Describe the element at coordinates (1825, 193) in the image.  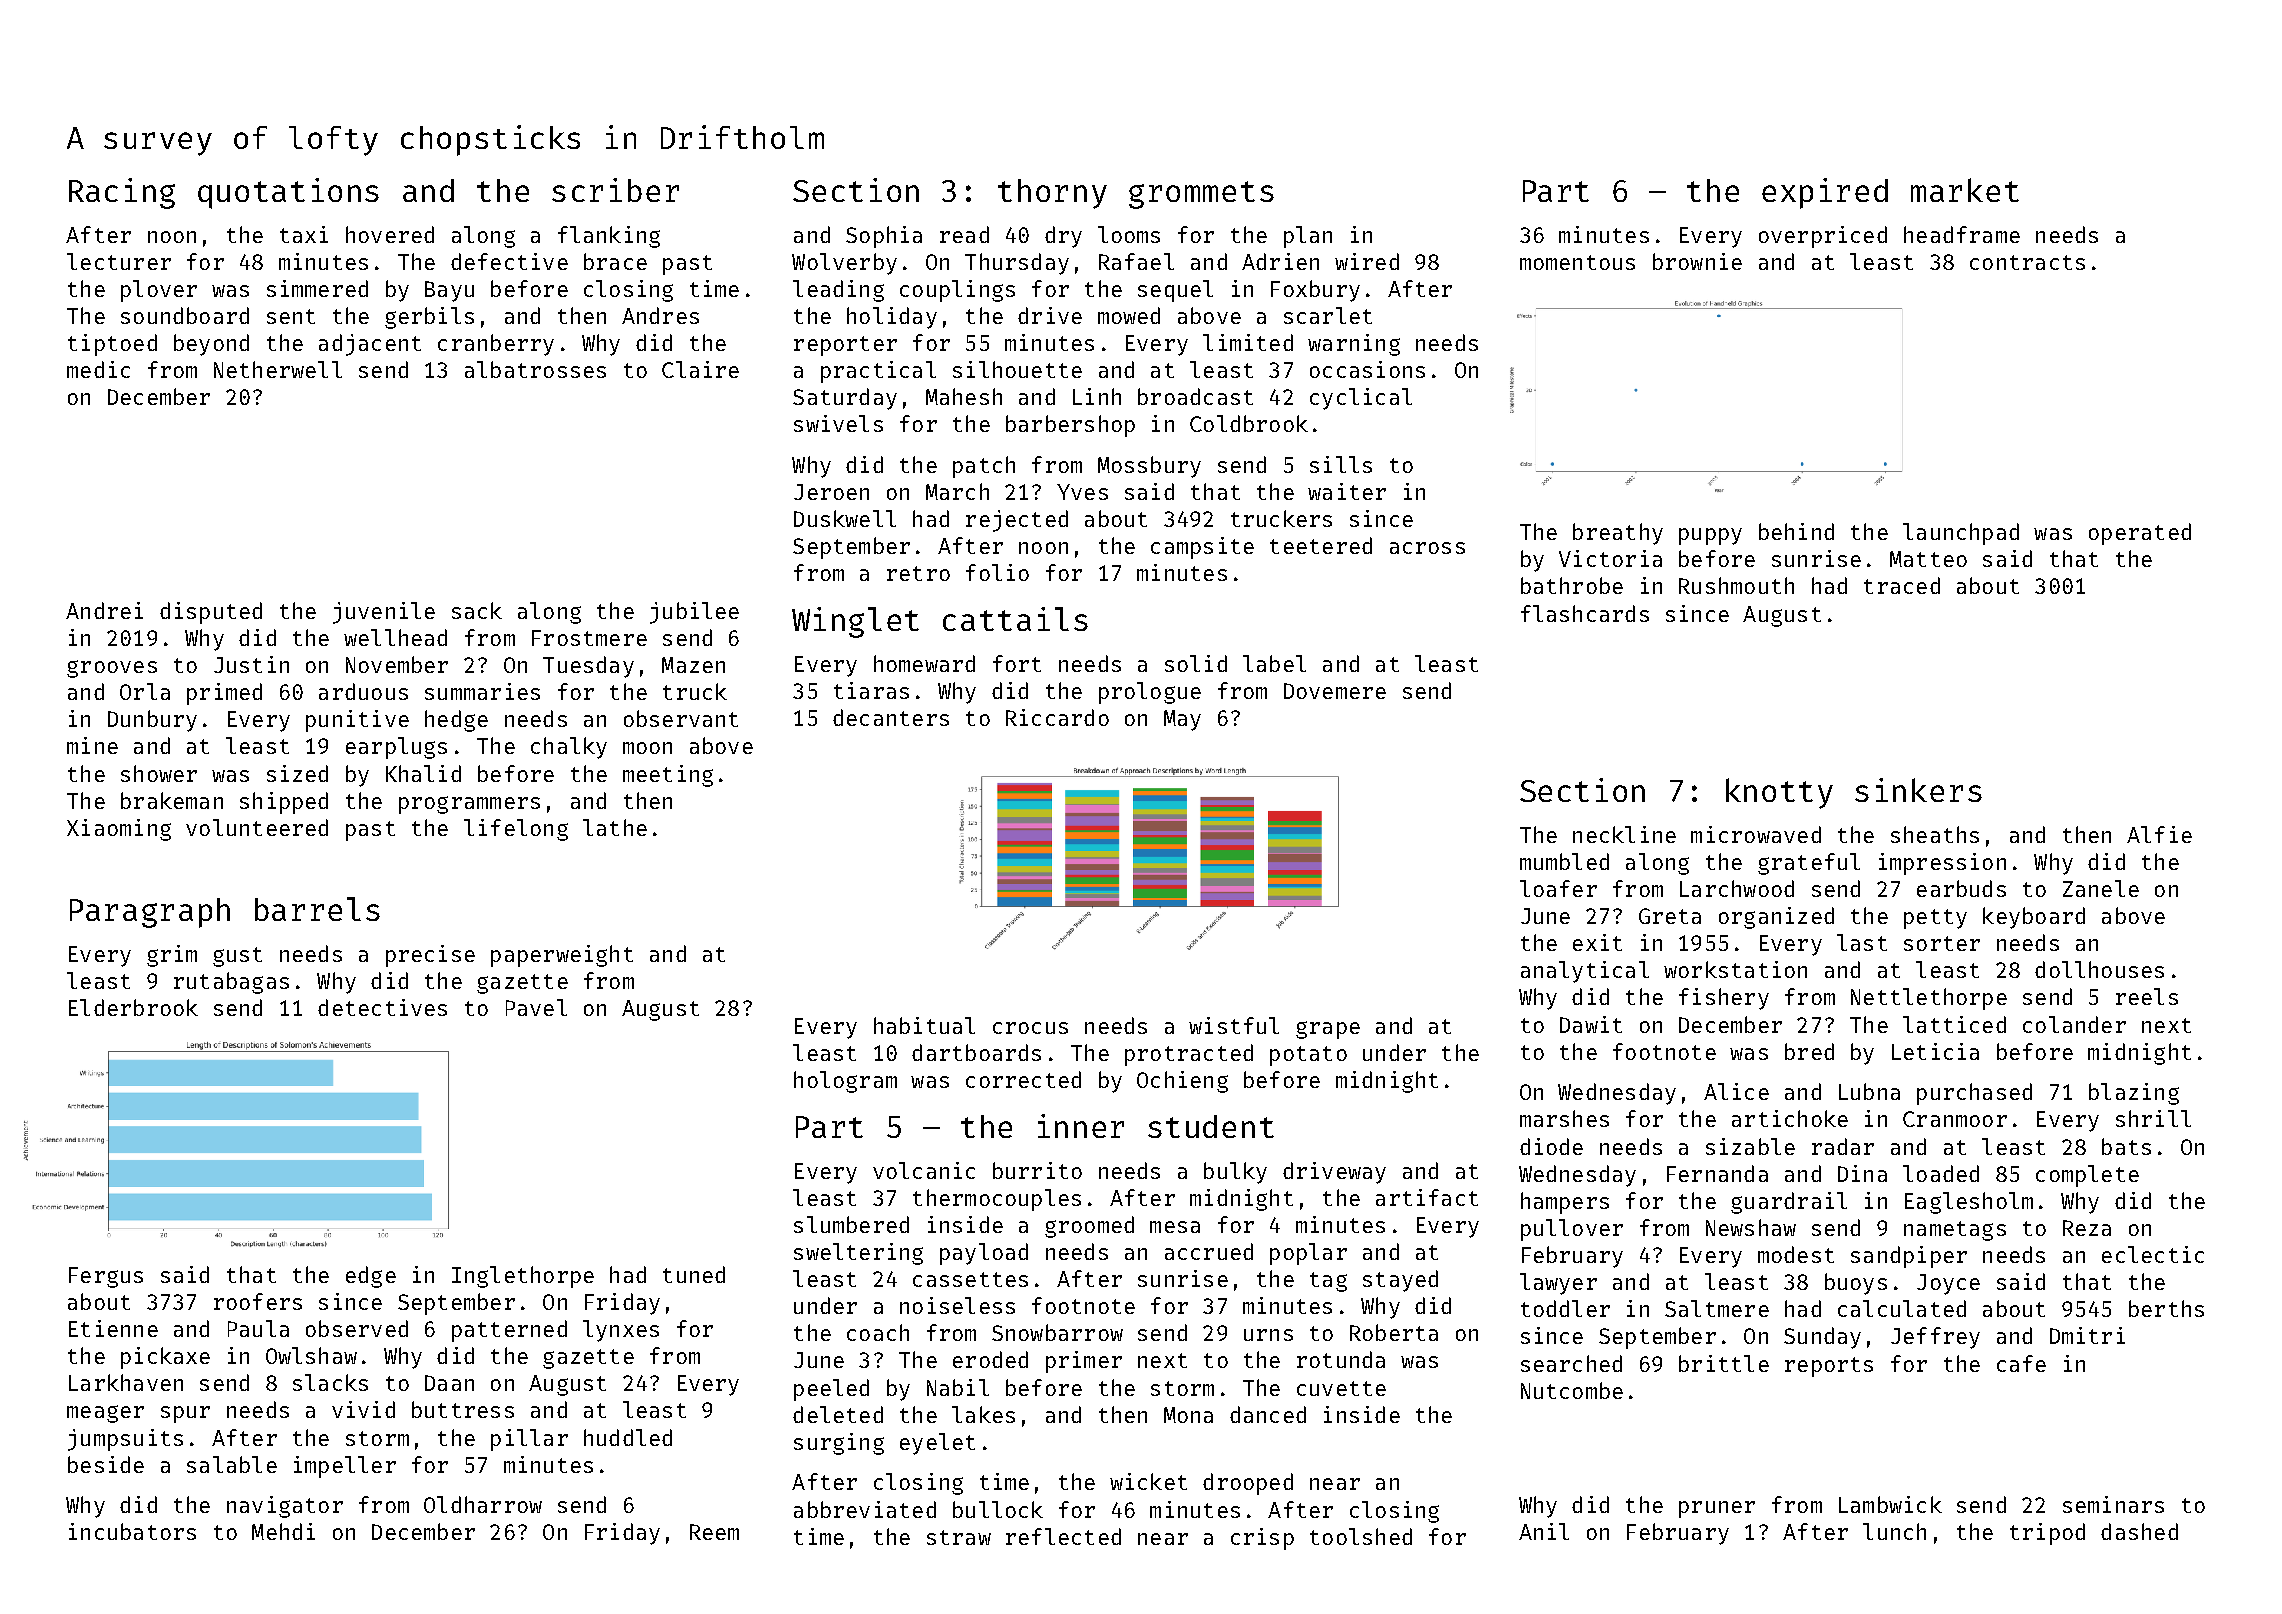
I see `expired` at that location.
